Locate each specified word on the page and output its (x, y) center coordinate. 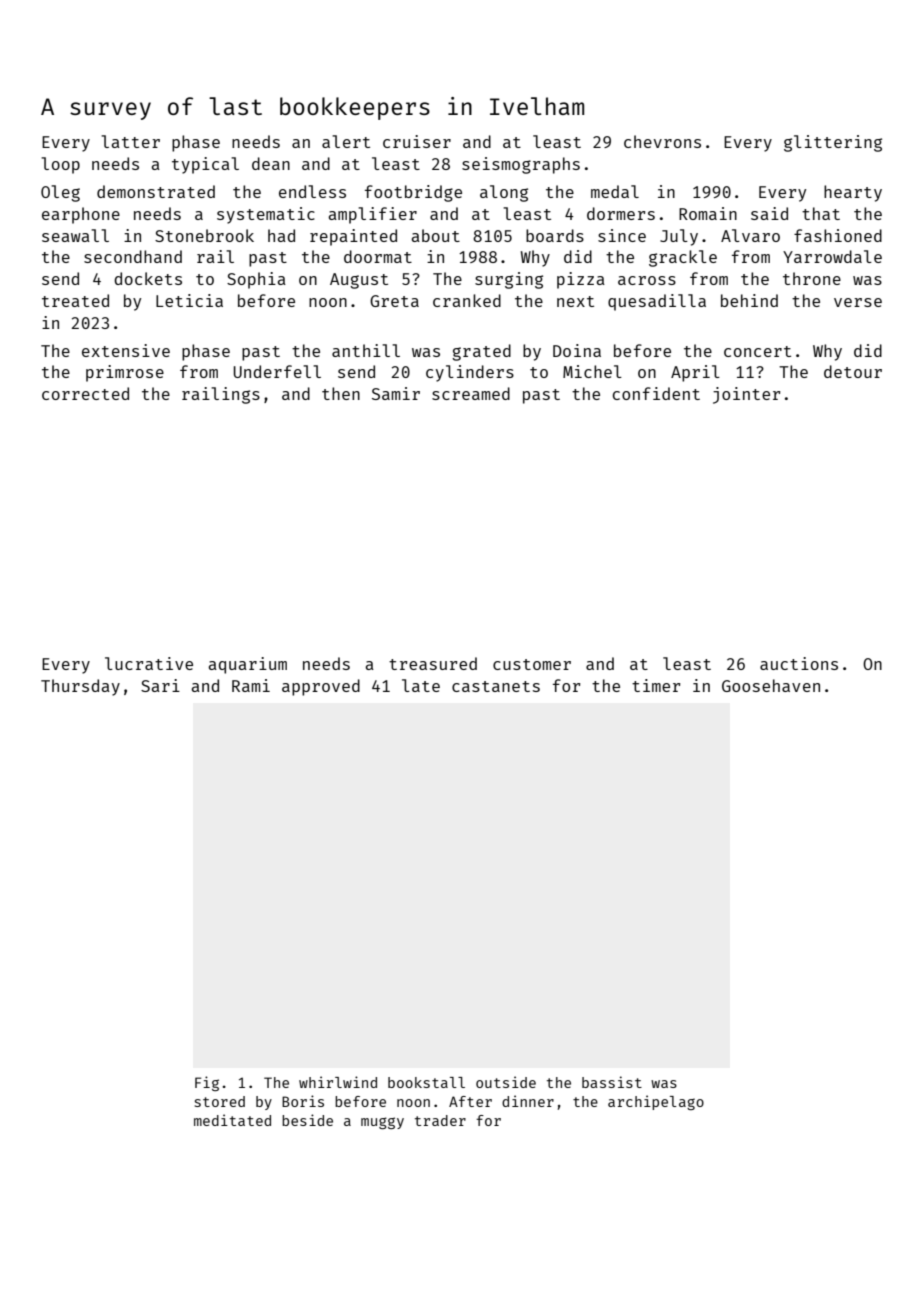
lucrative (149, 663)
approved (321, 687)
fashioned (838, 235)
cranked (467, 300)
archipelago (656, 1102)
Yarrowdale (832, 256)
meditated (232, 1120)
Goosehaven (771, 685)
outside (506, 1082)
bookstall (426, 1082)
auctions (799, 663)
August (359, 281)
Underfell (277, 371)
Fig (207, 1083)
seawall (75, 235)
